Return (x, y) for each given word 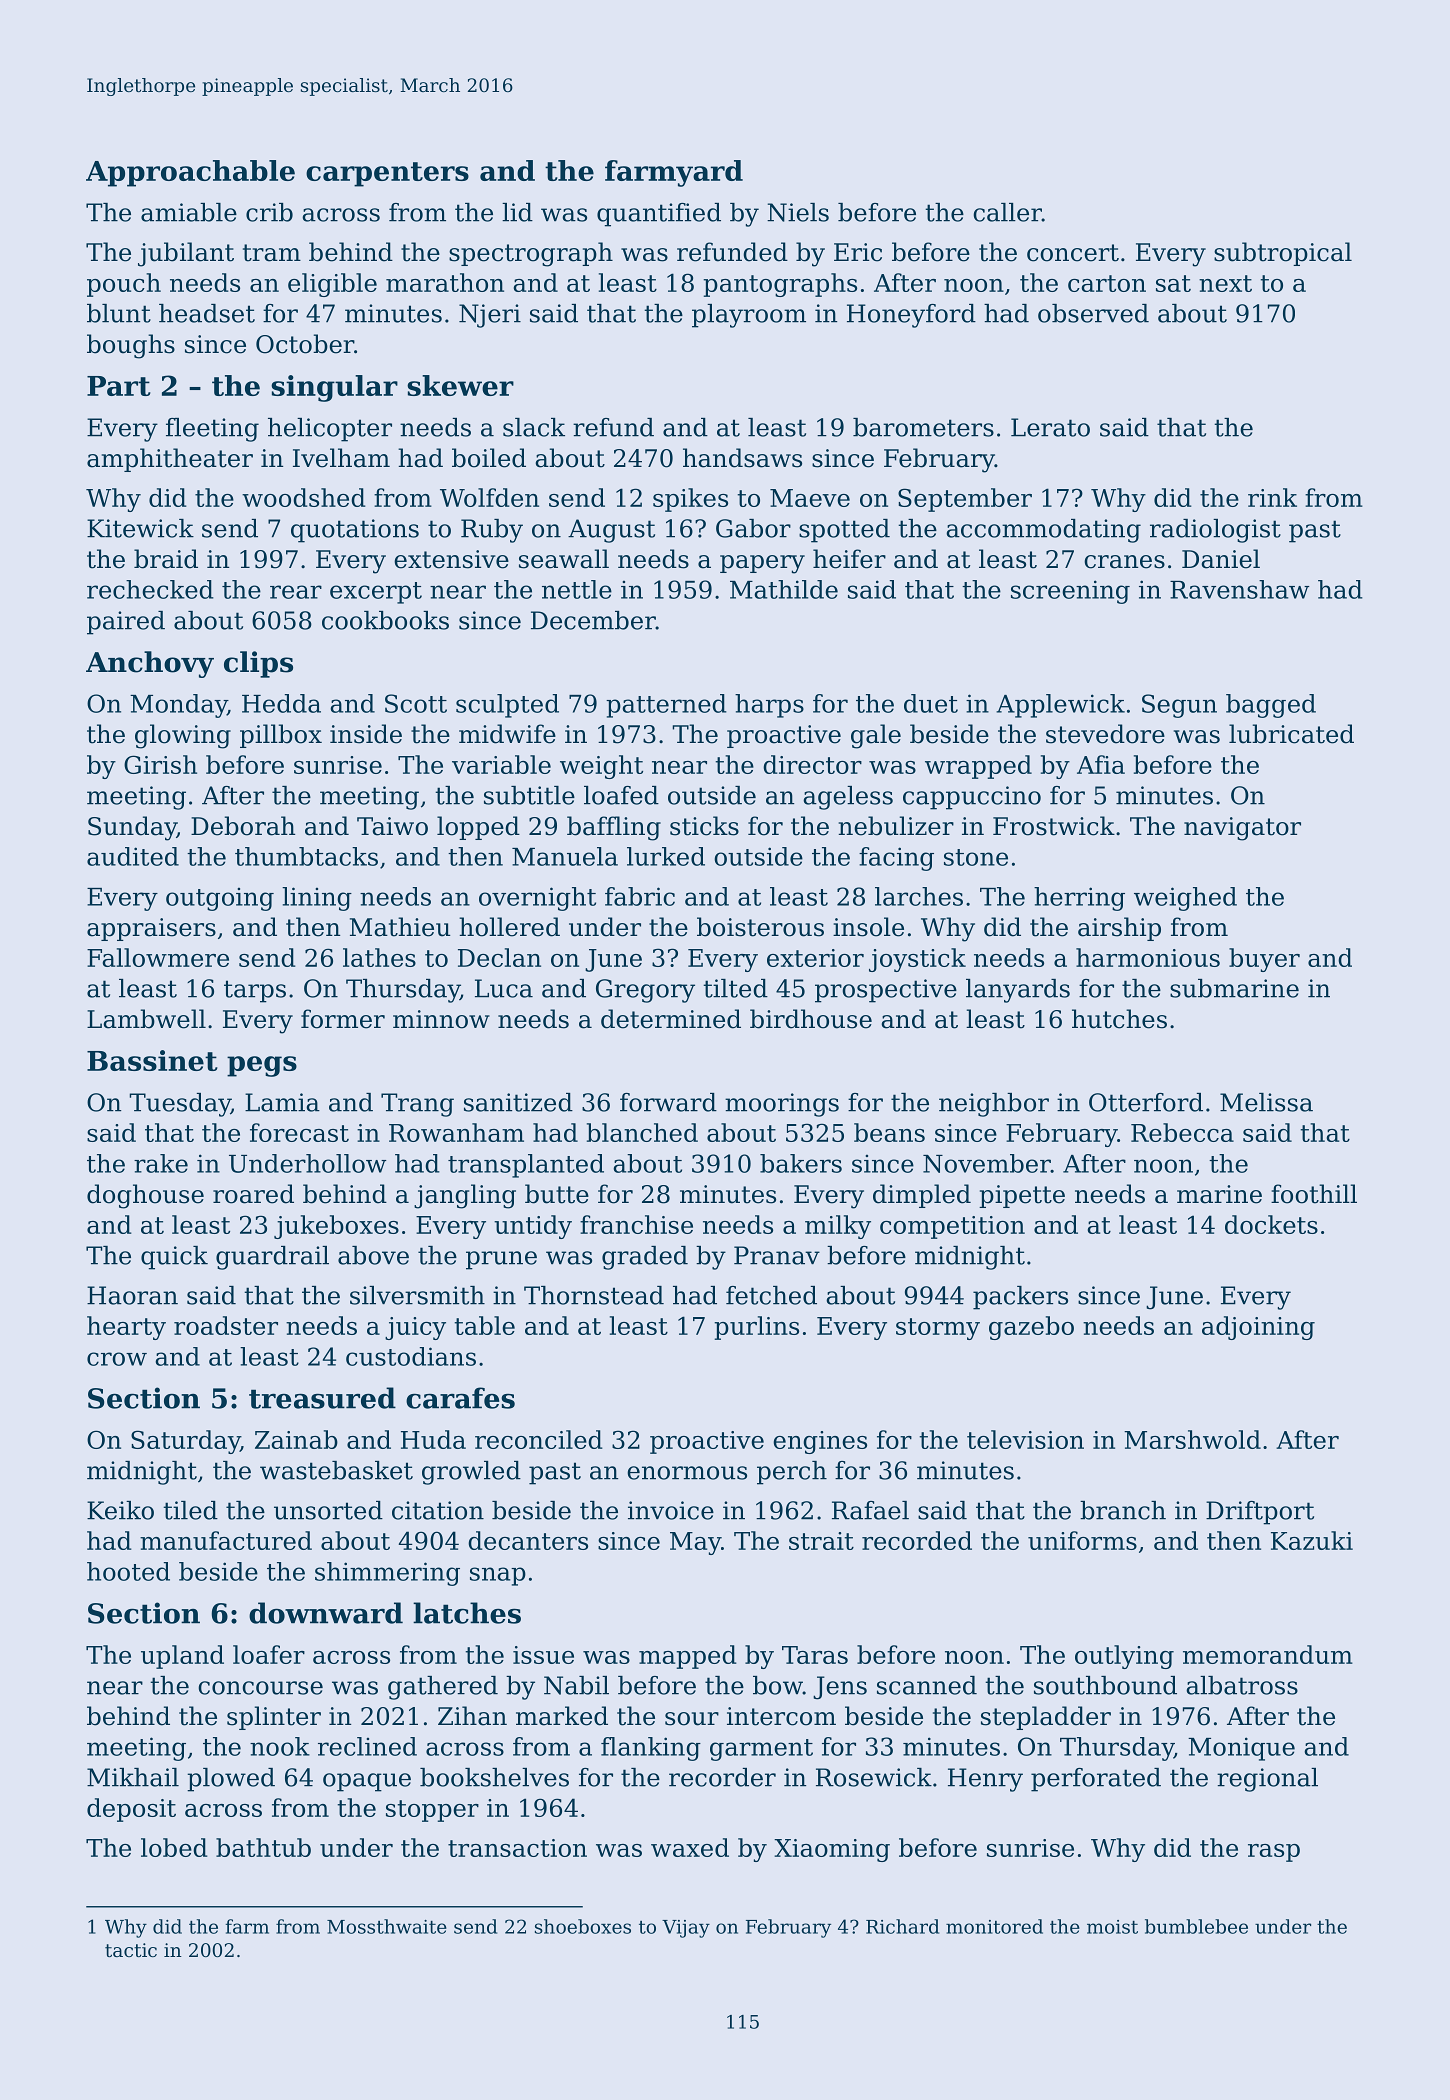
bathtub (263, 1847)
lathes (379, 957)
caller (1007, 212)
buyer (1264, 960)
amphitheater (170, 460)
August (611, 531)
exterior (815, 958)
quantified (659, 215)
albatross (1242, 1685)
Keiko (120, 1510)
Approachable (190, 173)
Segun (1179, 706)
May (695, 1543)
